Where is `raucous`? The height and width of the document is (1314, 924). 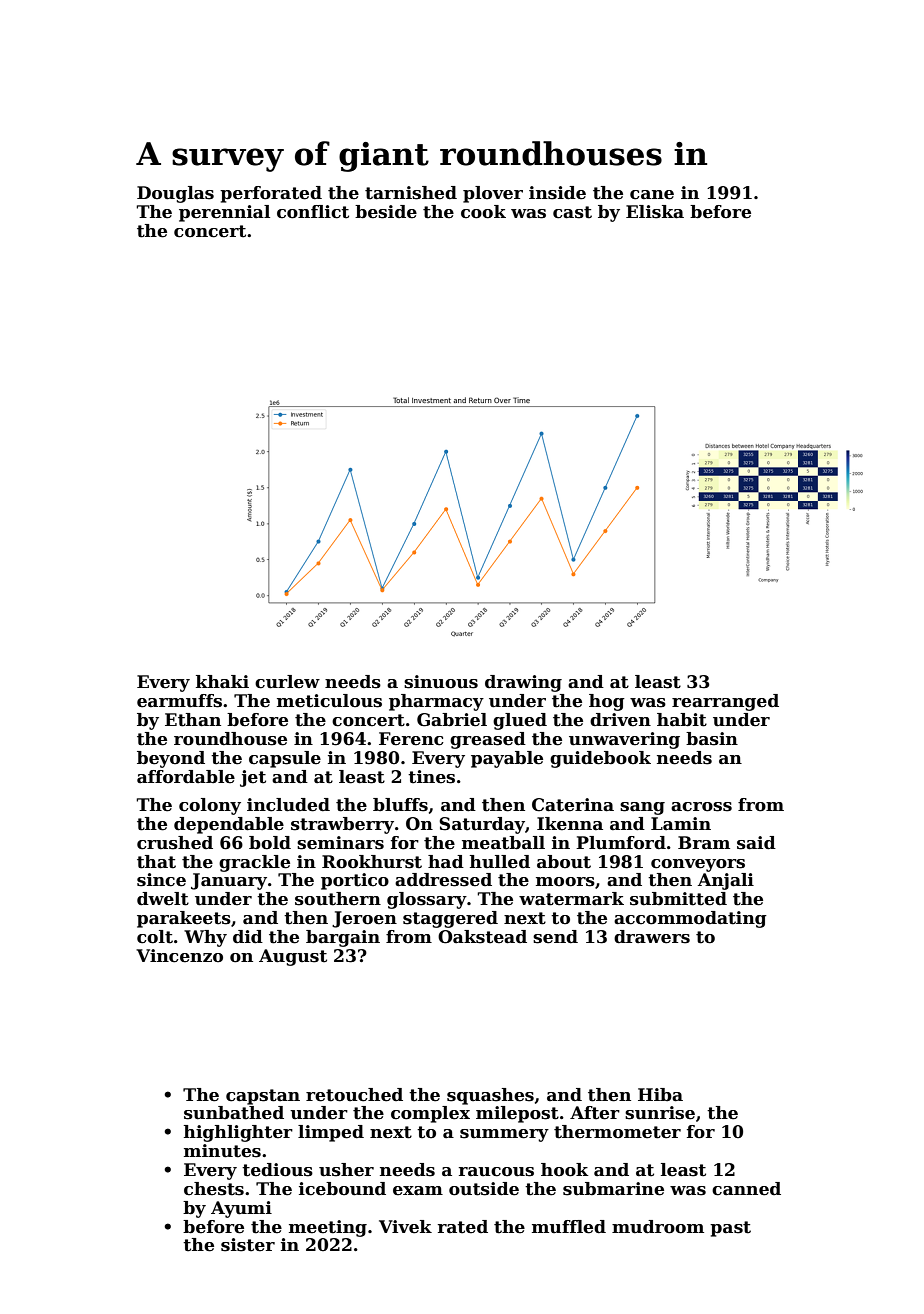 raucous is located at coordinates (496, 1172).
